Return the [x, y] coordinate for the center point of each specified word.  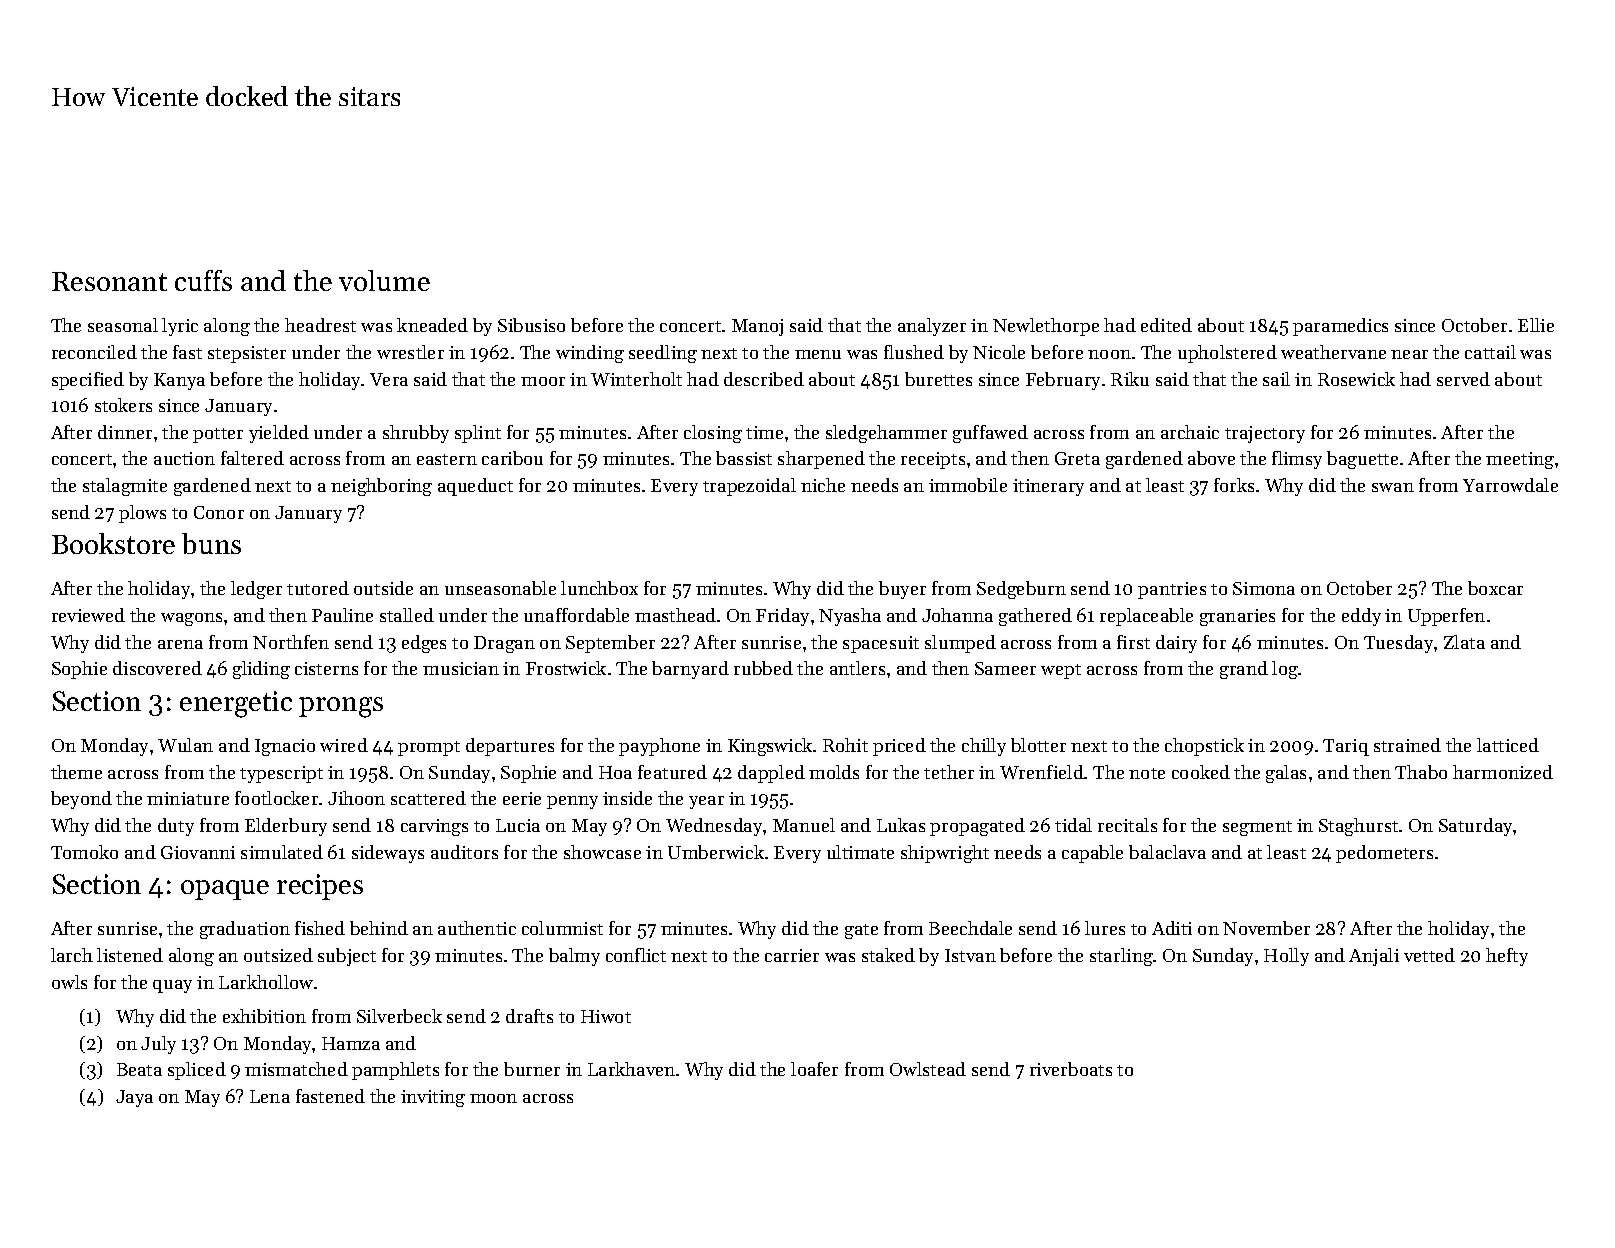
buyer [902, 590]
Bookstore [113, 543]
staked [888, 955]
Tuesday [1398, 644]
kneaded [432, 325]
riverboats [1071, 1069]
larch [72, 955]
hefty [1507, 957]
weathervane [1333, 352]
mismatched [296, 1069]
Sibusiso [531, 325]
